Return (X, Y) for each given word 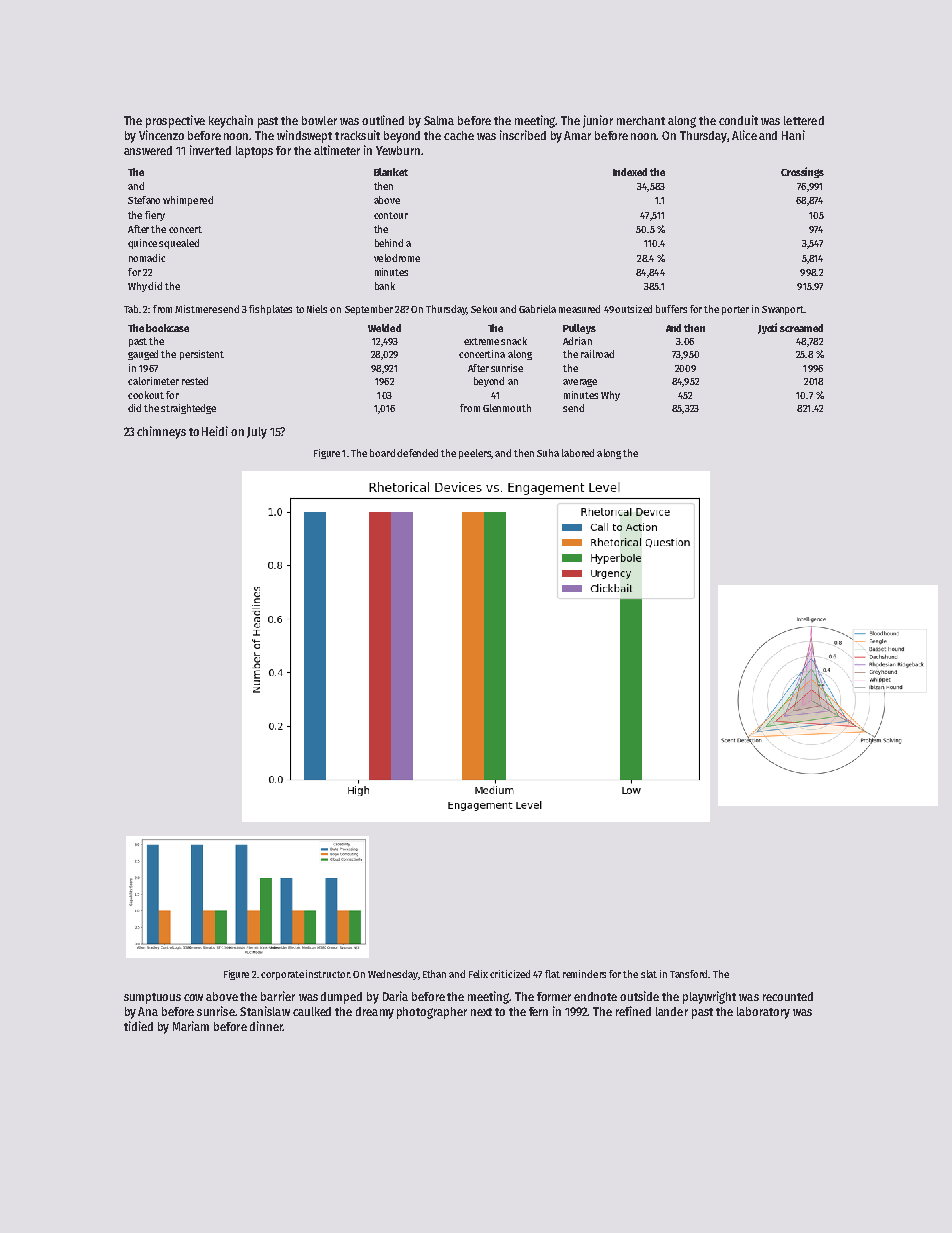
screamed (801, 328)
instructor (327, 974)
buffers (671, 309)
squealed (179, 244)
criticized (510, 974)
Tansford (688, 974)
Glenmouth (507, 408)
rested (195, 381)
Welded (384, 328)
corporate (282, 975)
